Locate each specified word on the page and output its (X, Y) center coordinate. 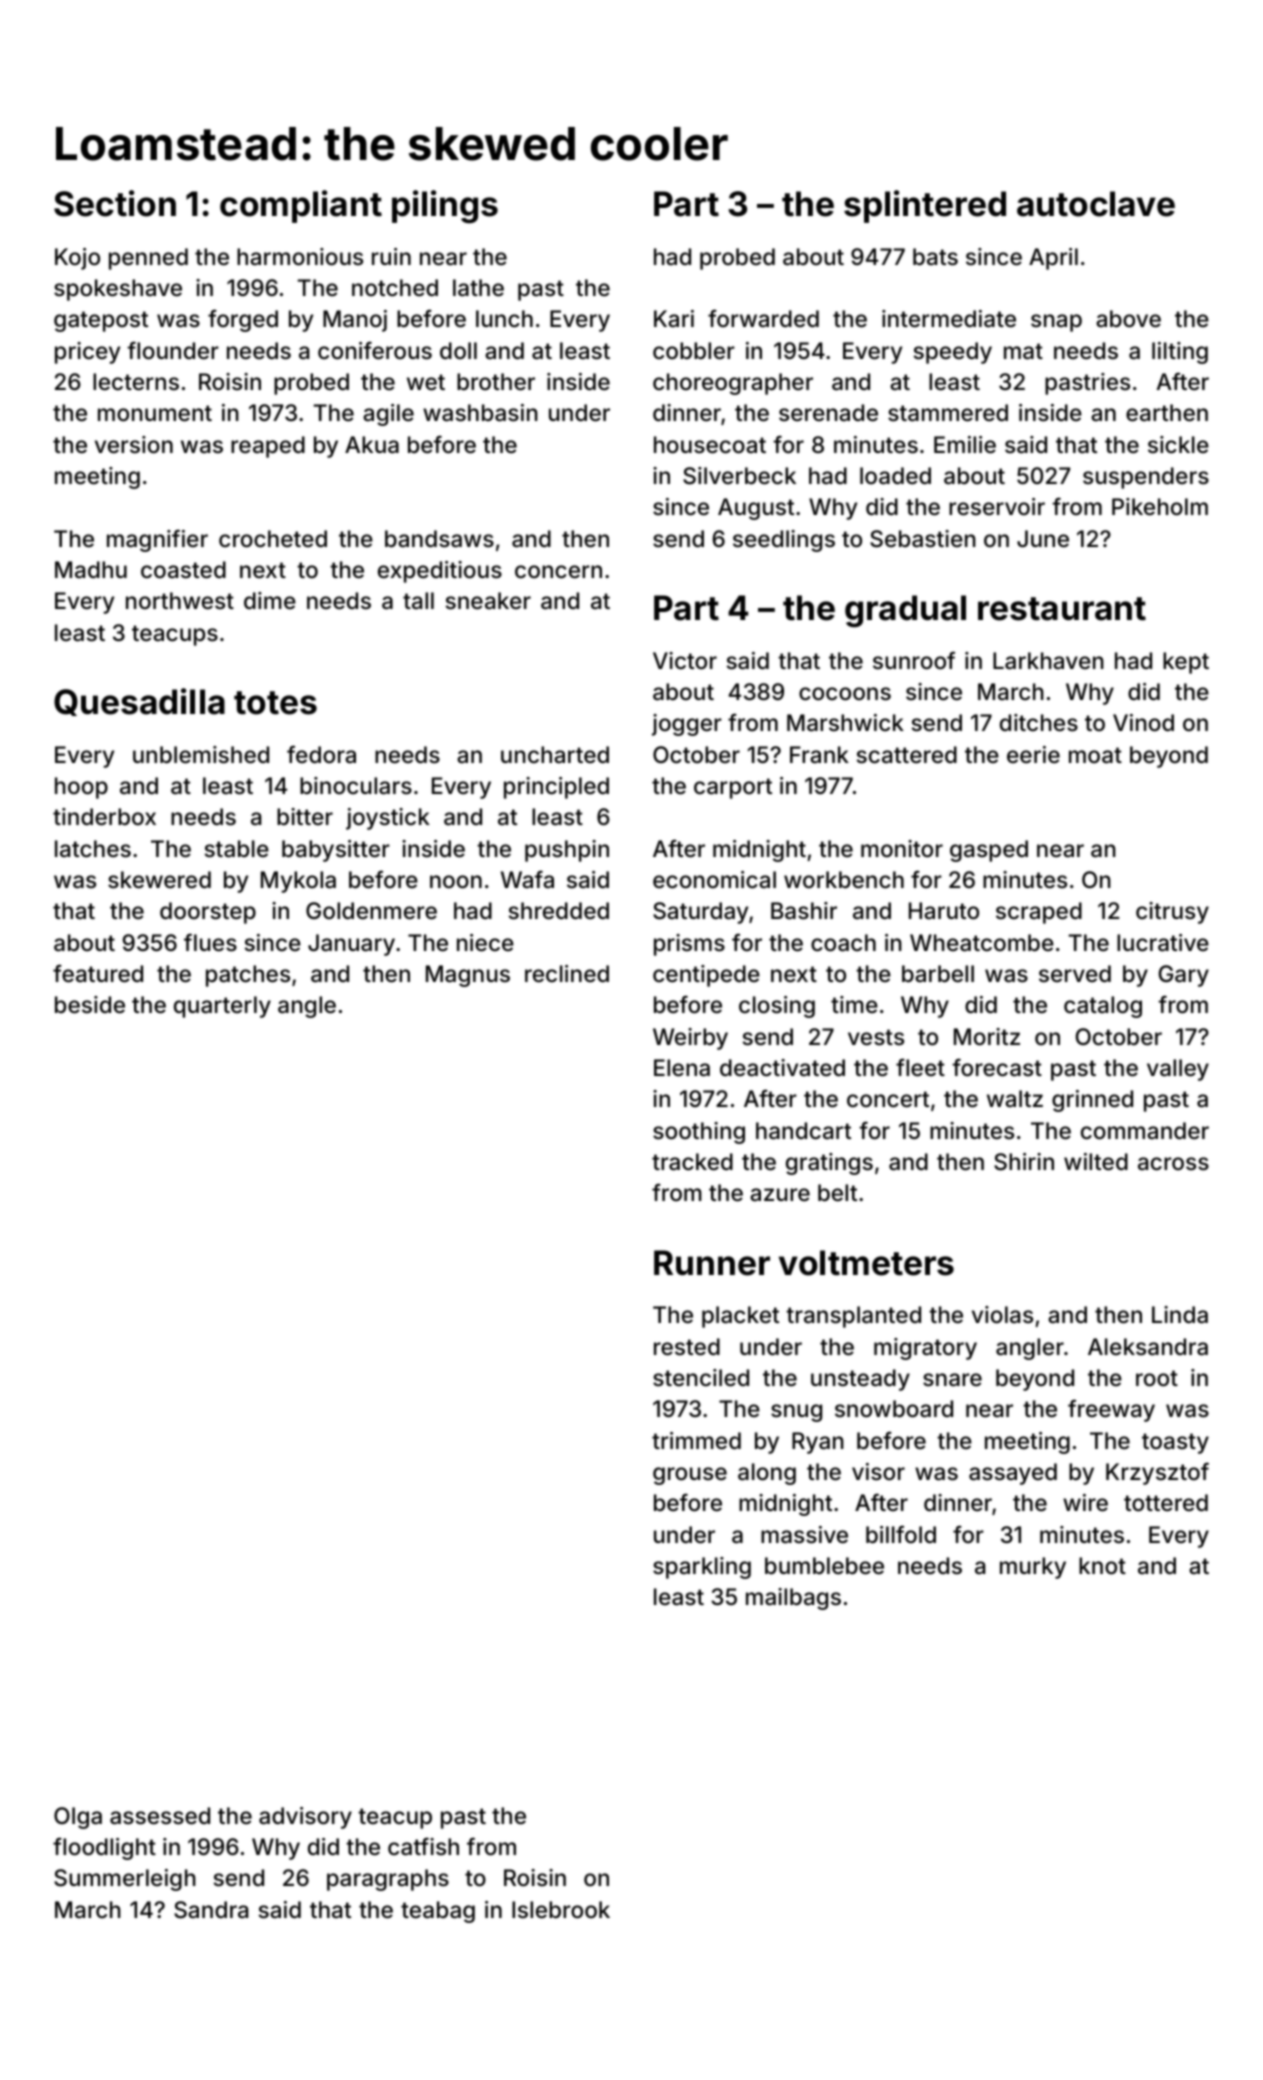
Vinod (1143, 723)
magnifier (157, 540)
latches (93, 849)
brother (496, 382)
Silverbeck (739, 476)
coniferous (375, 350)
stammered (948, 413)
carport (733, 788)
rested (687, 1347)
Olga (78, 1818)
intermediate (949, 319)
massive (804, 1535)
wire (1085, 1503)
